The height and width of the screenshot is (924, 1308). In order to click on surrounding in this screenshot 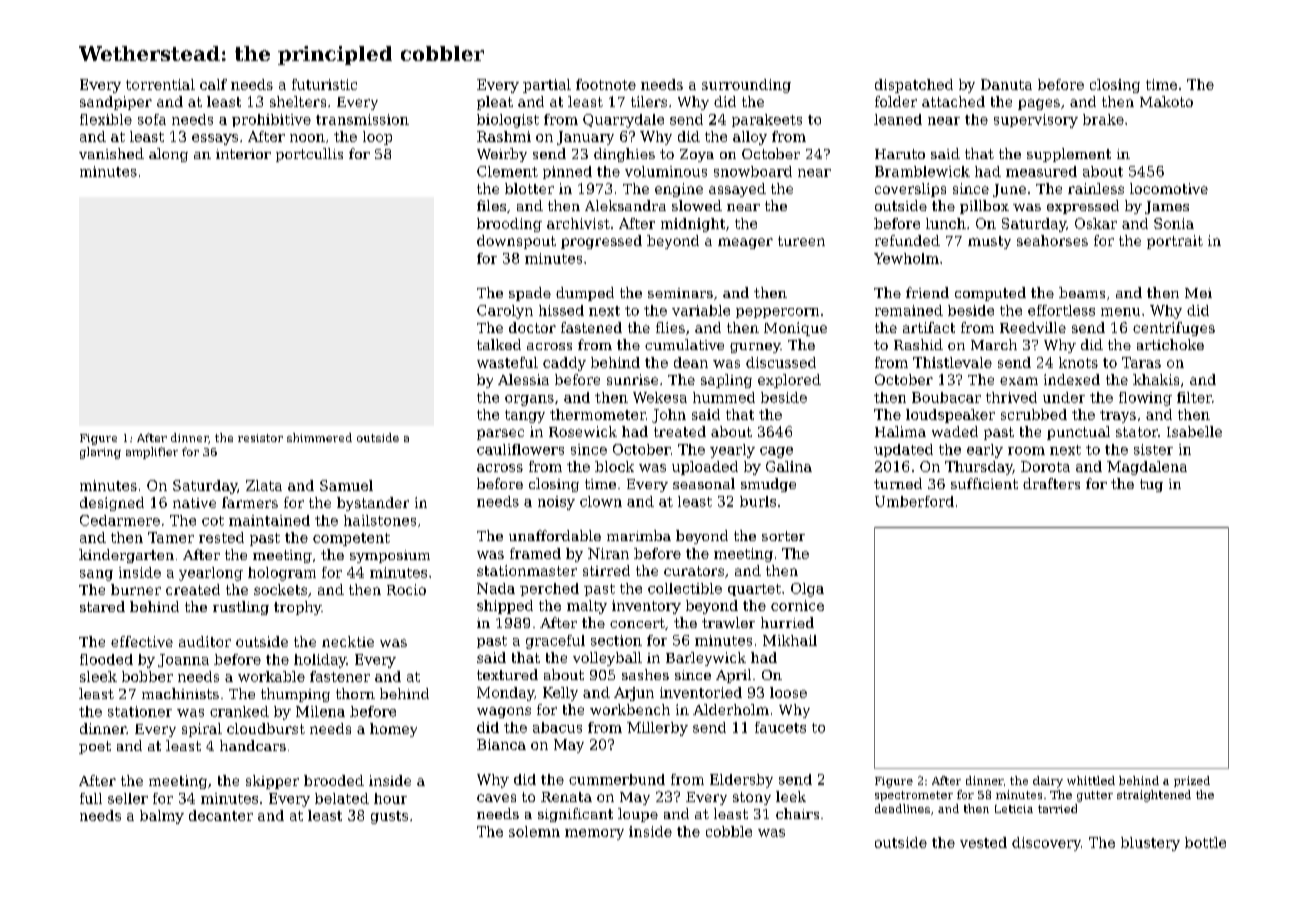, I will do `click(746, 86)`.
